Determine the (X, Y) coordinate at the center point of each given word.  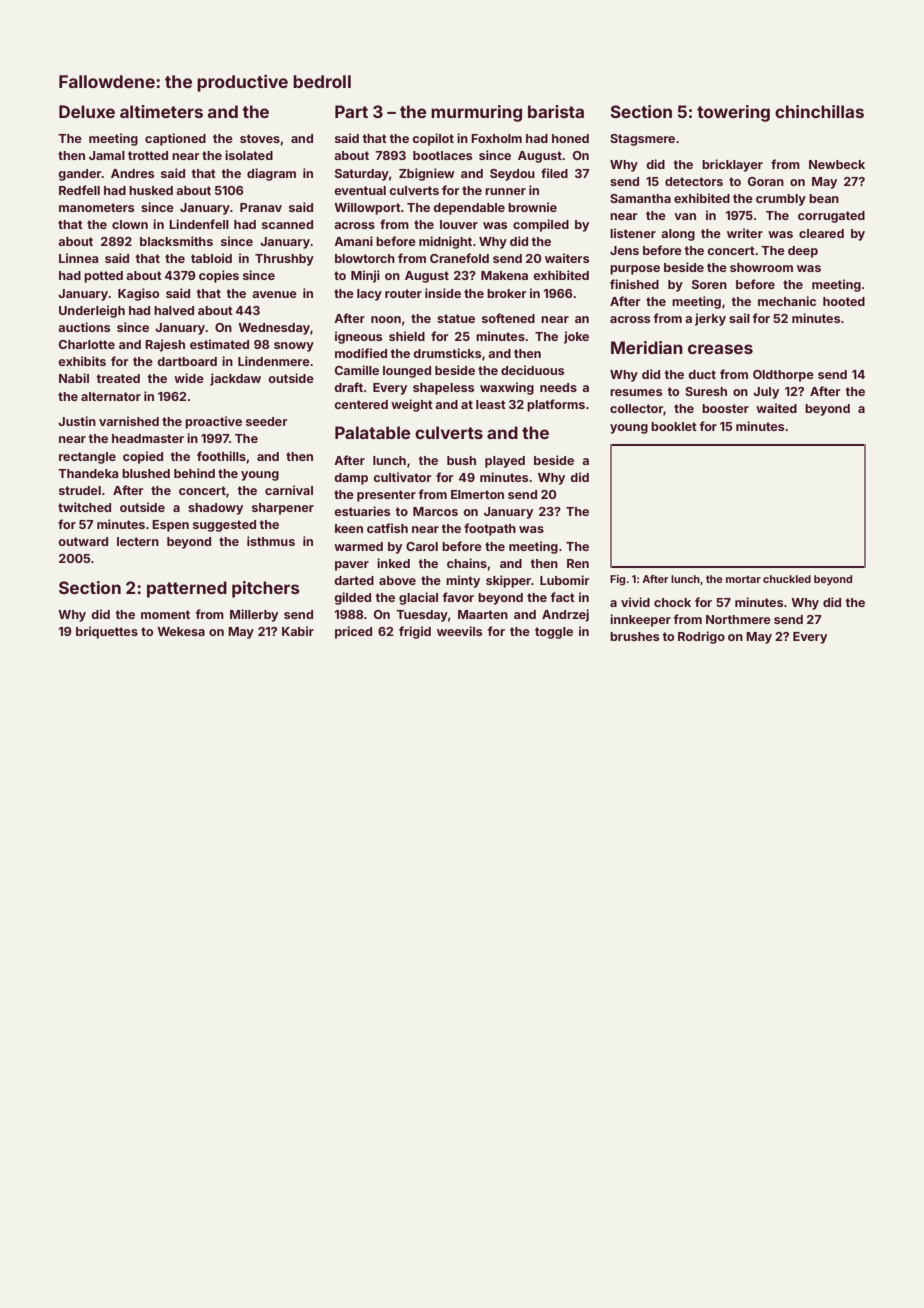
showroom (761, 267)
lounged (407, 372)
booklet (674, 426)
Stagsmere (642, 140)
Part (351, 111)
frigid (415, 632)
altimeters (161, 111)
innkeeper (640, 620)
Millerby (254, 615)
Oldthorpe (783, 376)
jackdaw (235, 379)
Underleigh (92, 311)
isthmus (271, 541)
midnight (445, 242)
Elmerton (477, 494)
